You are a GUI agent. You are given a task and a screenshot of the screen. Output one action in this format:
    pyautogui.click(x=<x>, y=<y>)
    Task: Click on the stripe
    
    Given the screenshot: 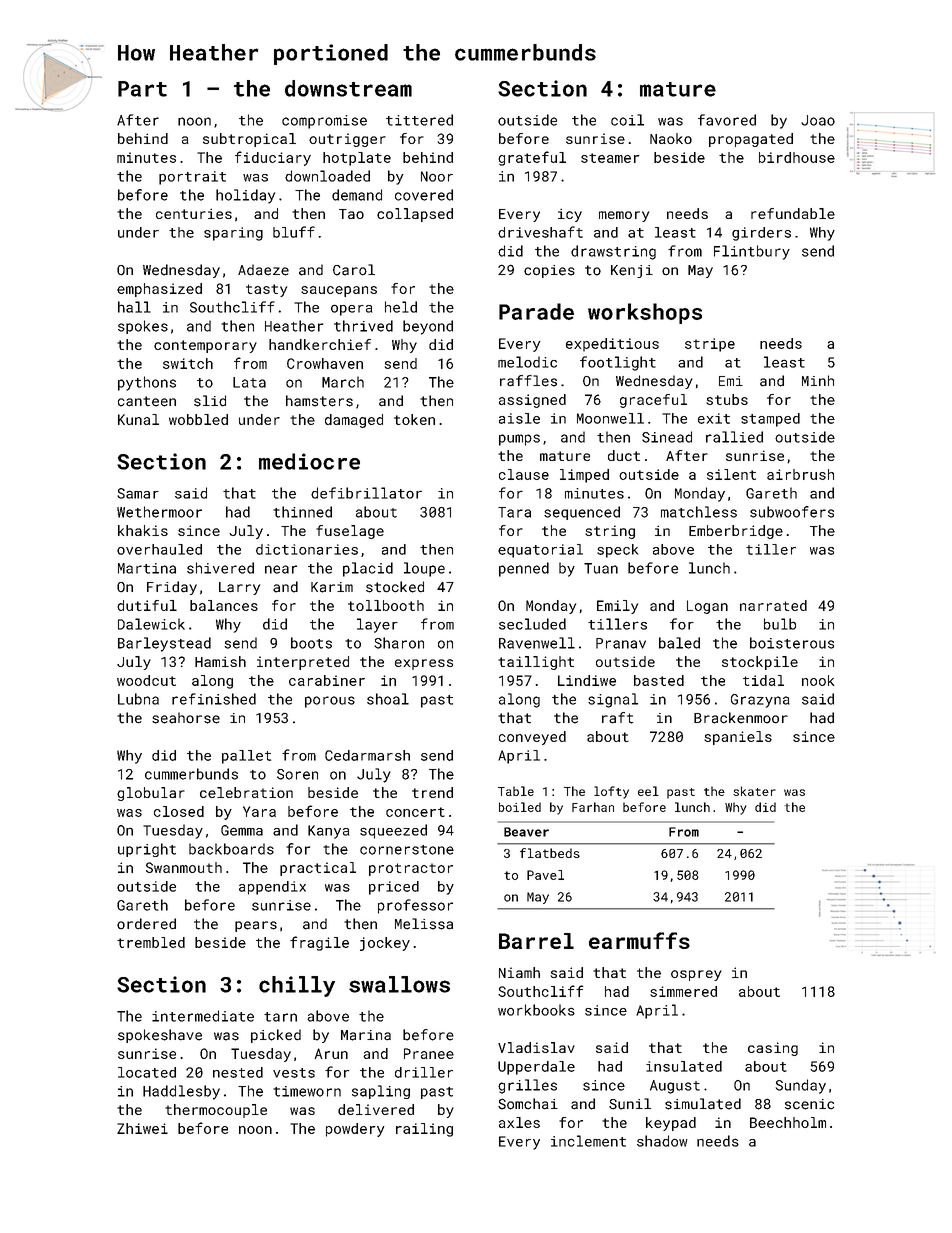 What is the action you would take?
    pyautogui.click(x=710, y=345)
